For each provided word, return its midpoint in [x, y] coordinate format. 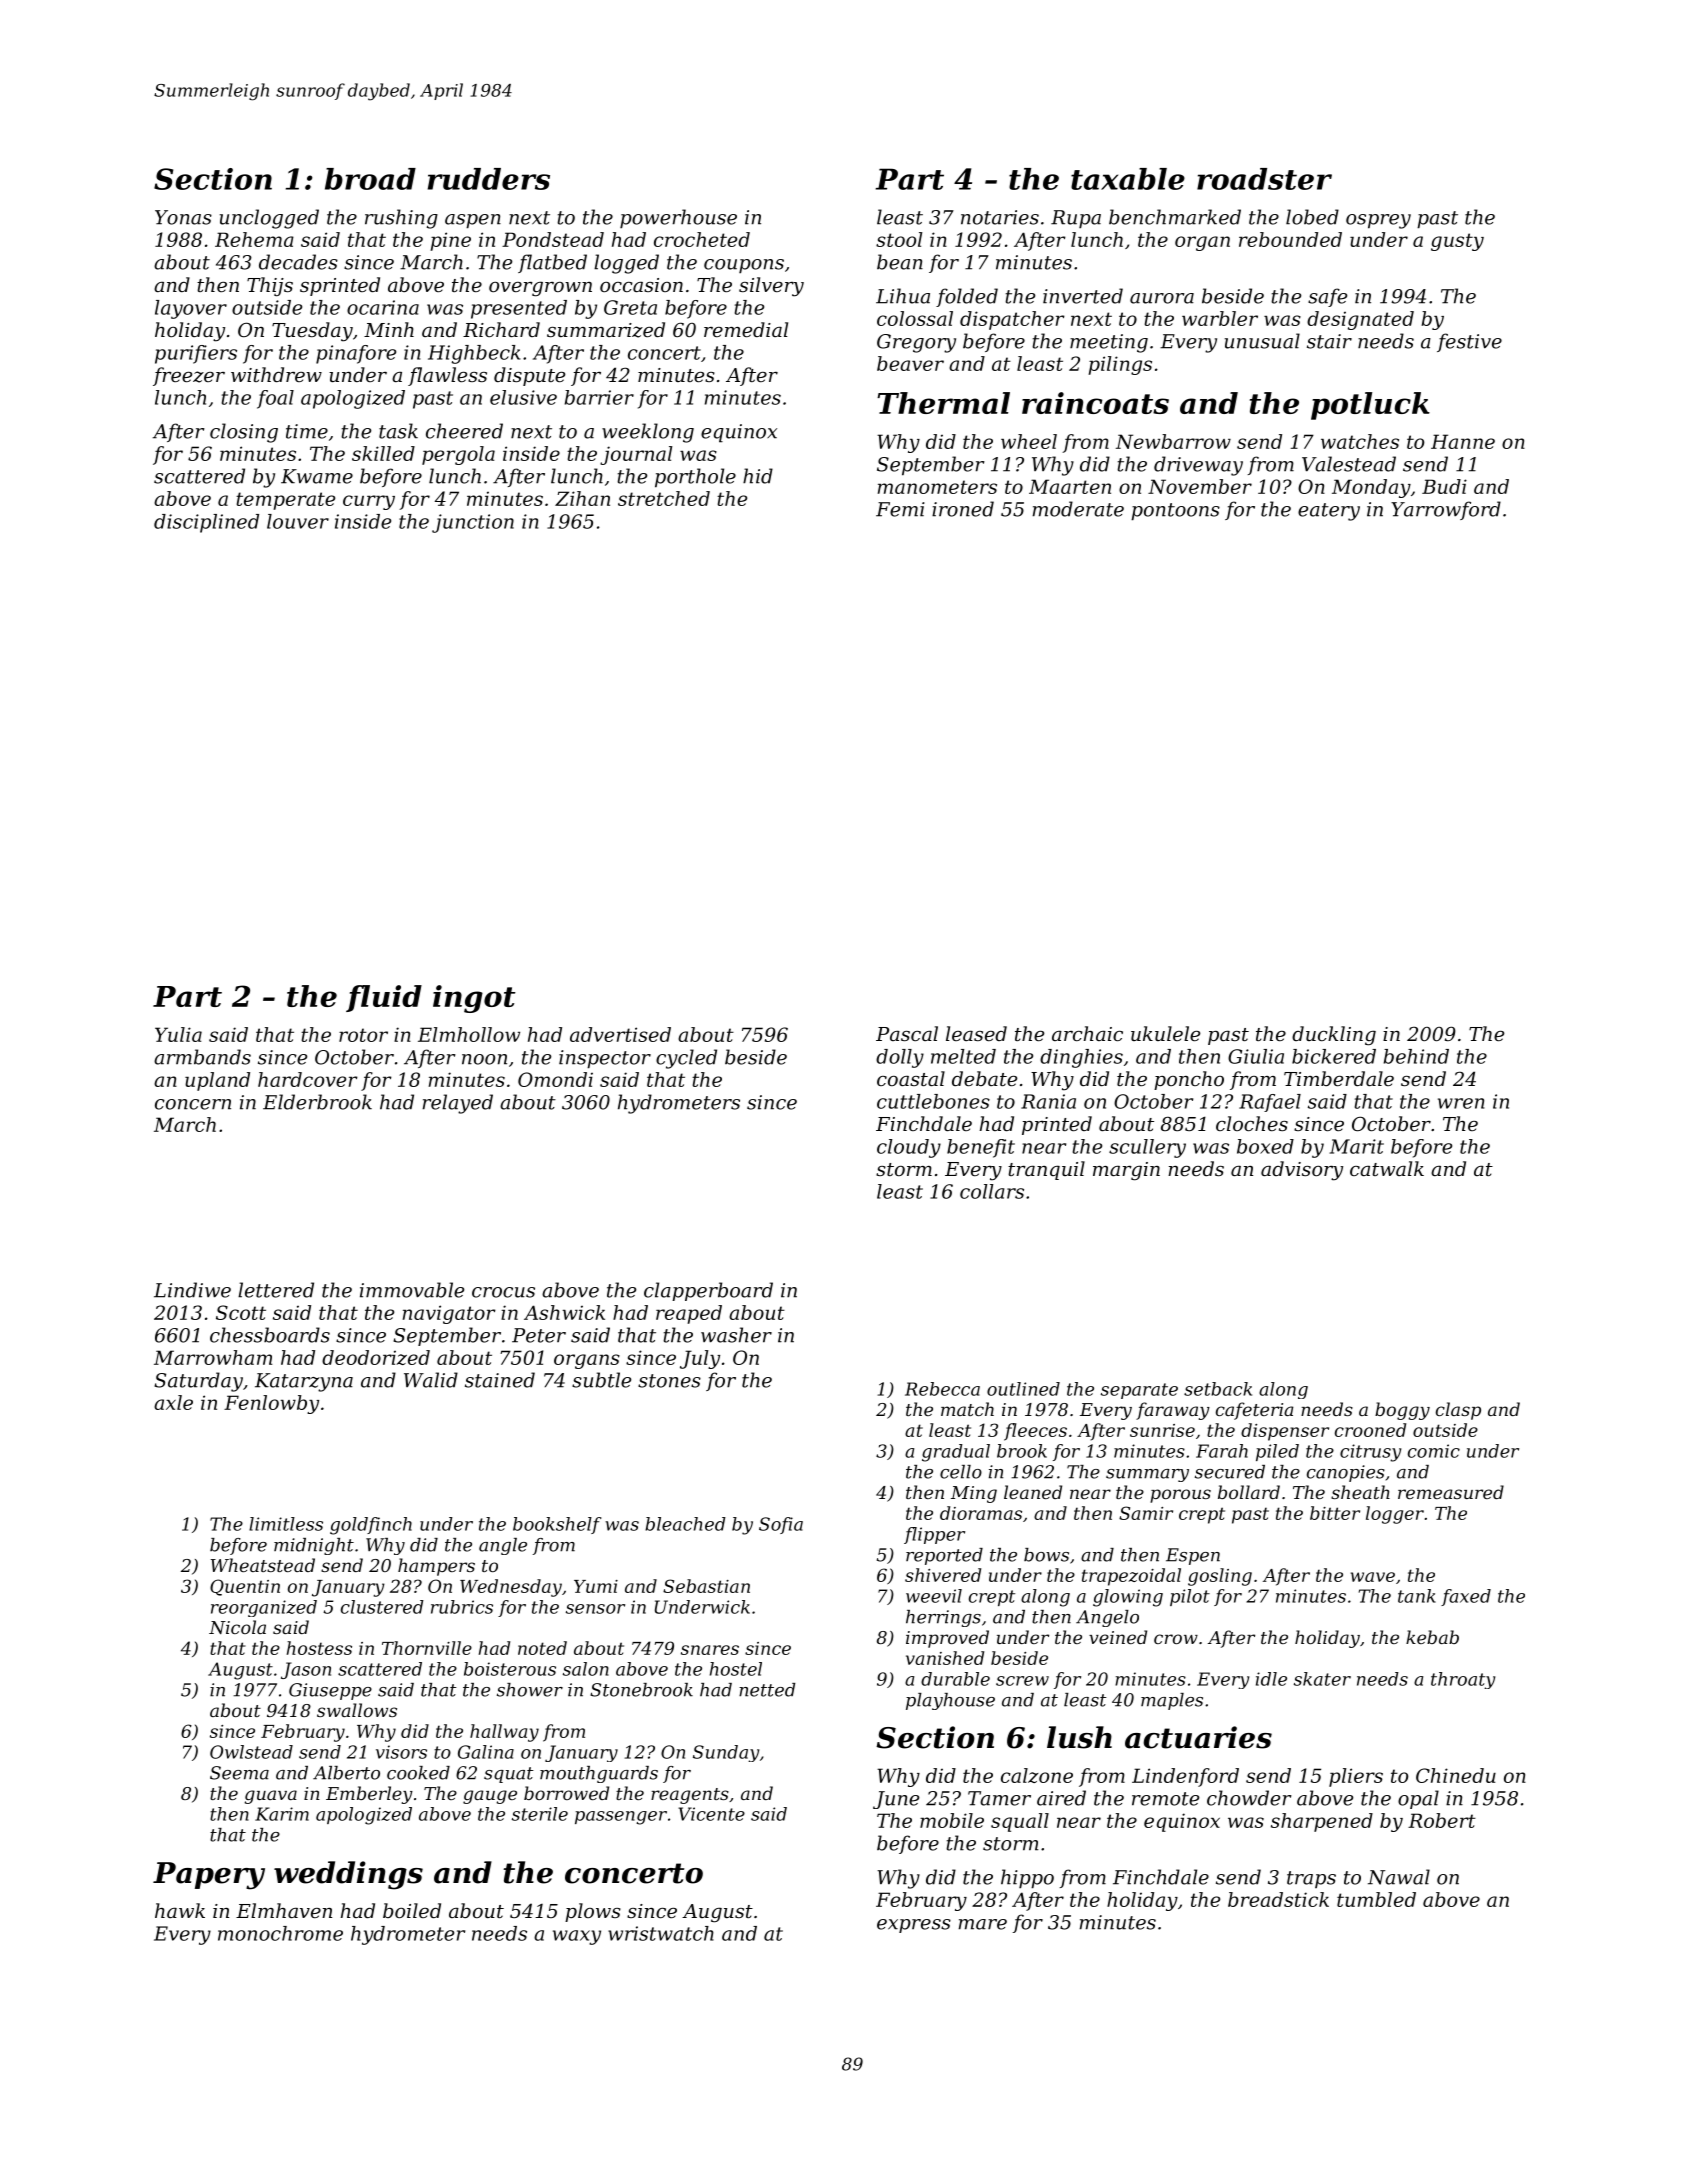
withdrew [276, 374]
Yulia [178, 1034]
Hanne [1463, 441]
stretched [664, 498]
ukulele [1165, 1033]
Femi [900, 509]
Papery [209, 1876]
